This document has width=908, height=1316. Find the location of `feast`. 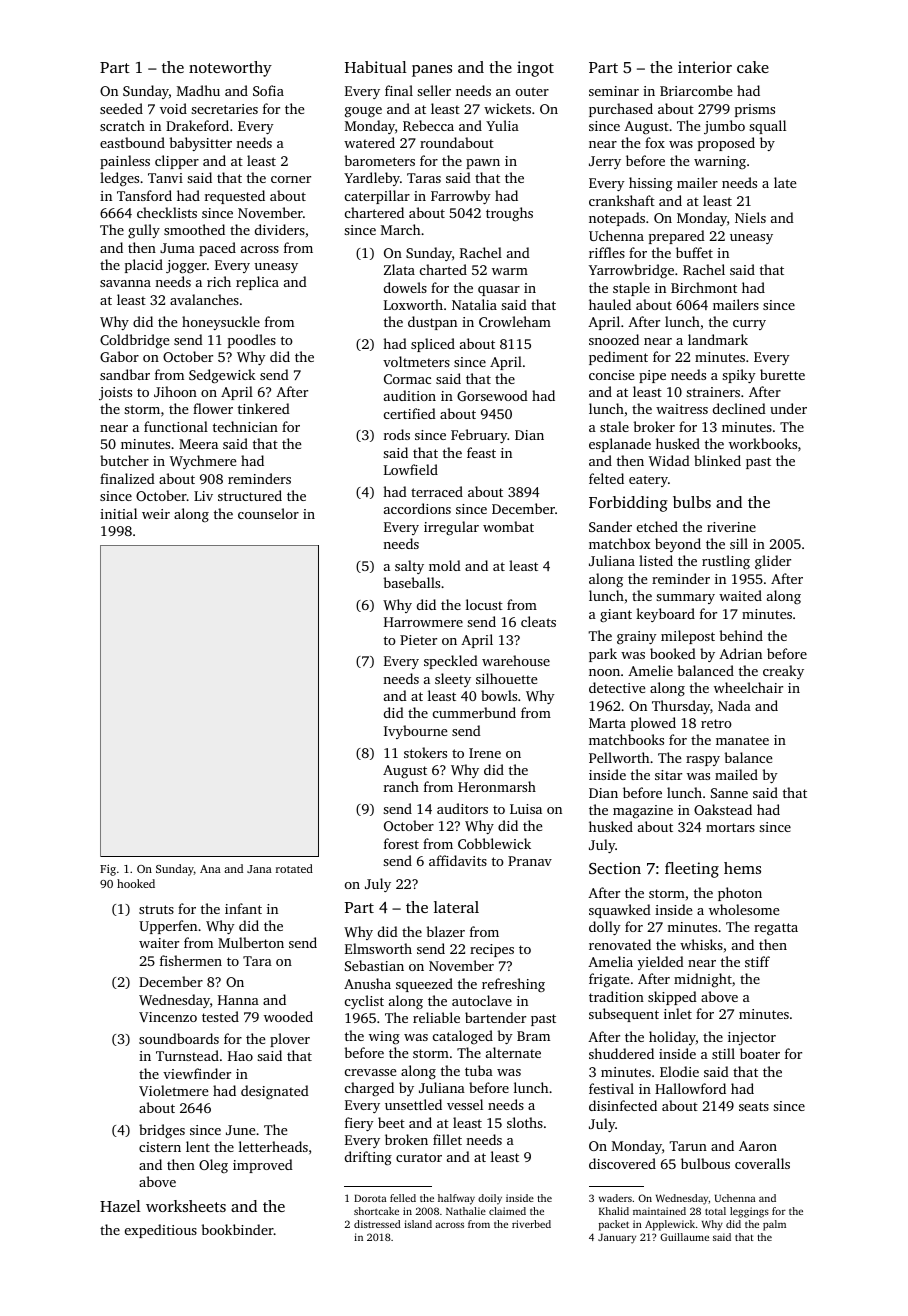

feast is located at coordinates (481, 452).
